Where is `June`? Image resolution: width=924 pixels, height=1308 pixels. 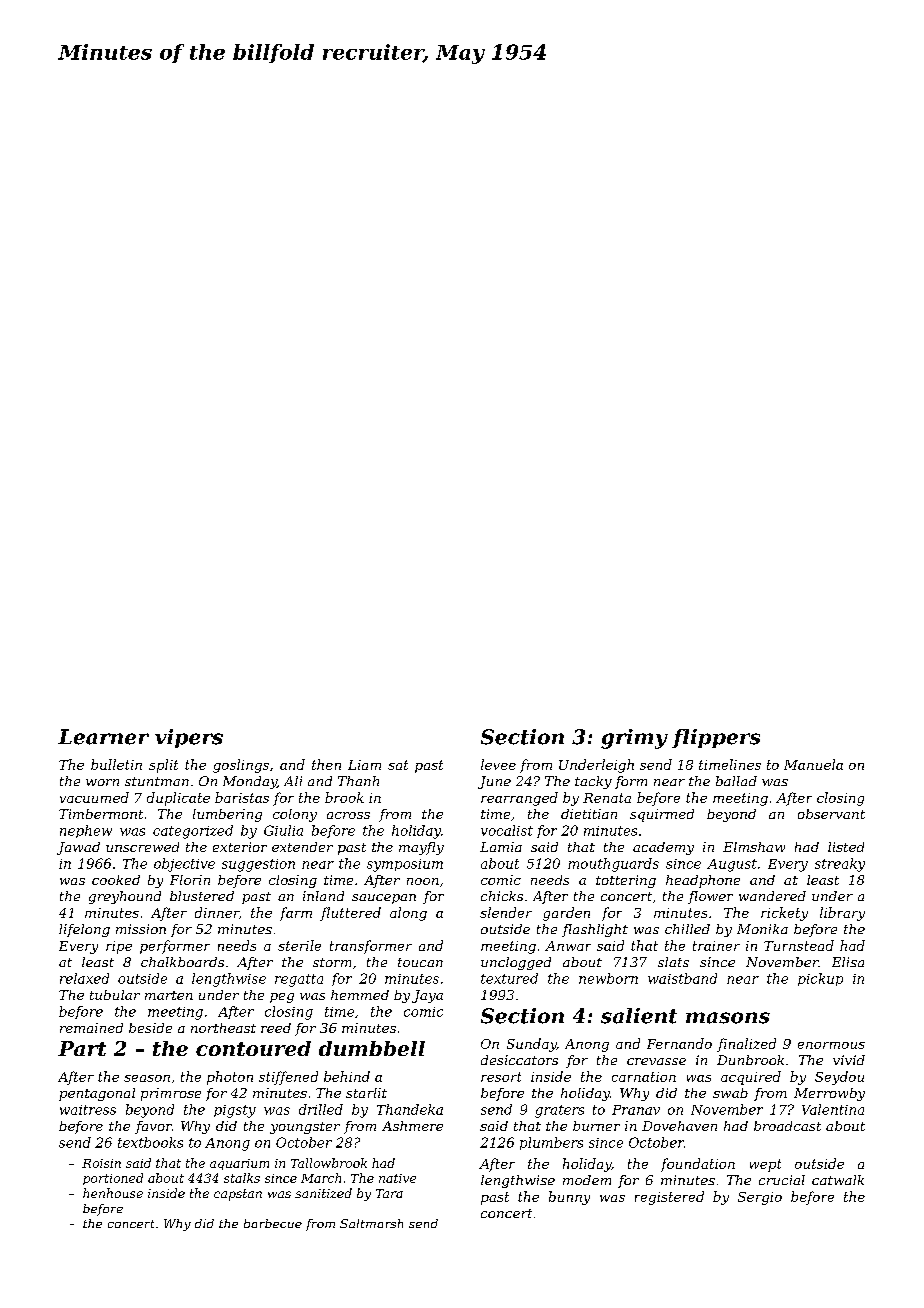 June is located at coordinates (494, 782).
